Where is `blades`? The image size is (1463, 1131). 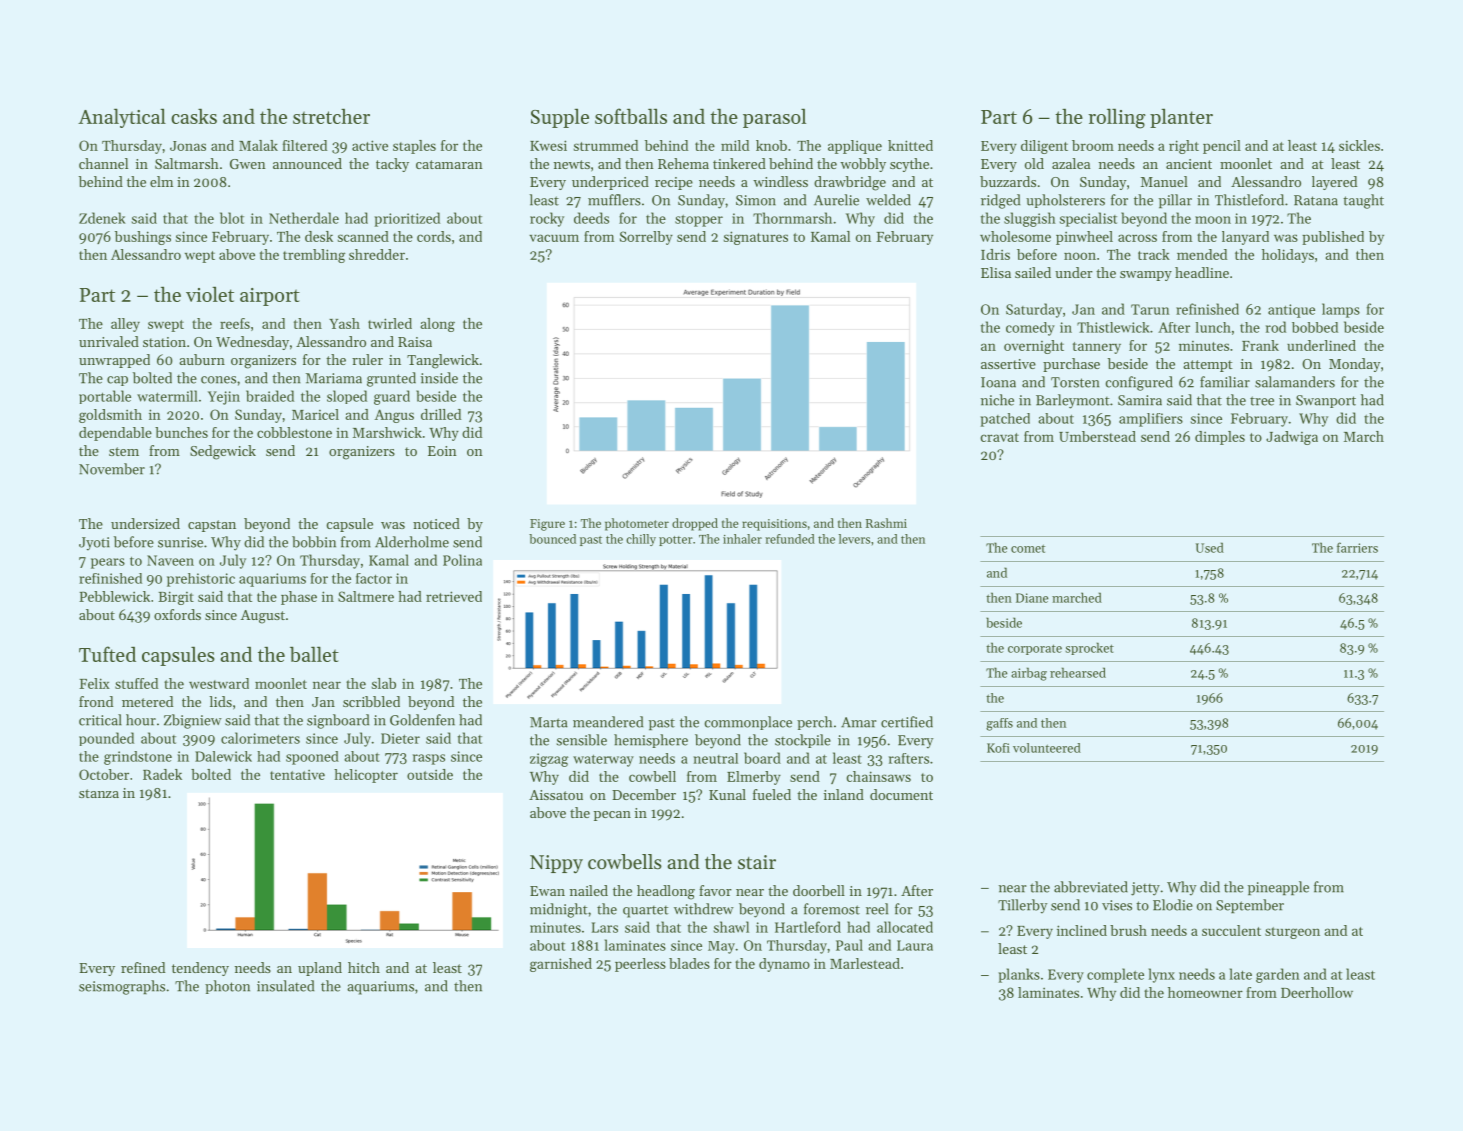
blades is located at coordinates (689, 963).
